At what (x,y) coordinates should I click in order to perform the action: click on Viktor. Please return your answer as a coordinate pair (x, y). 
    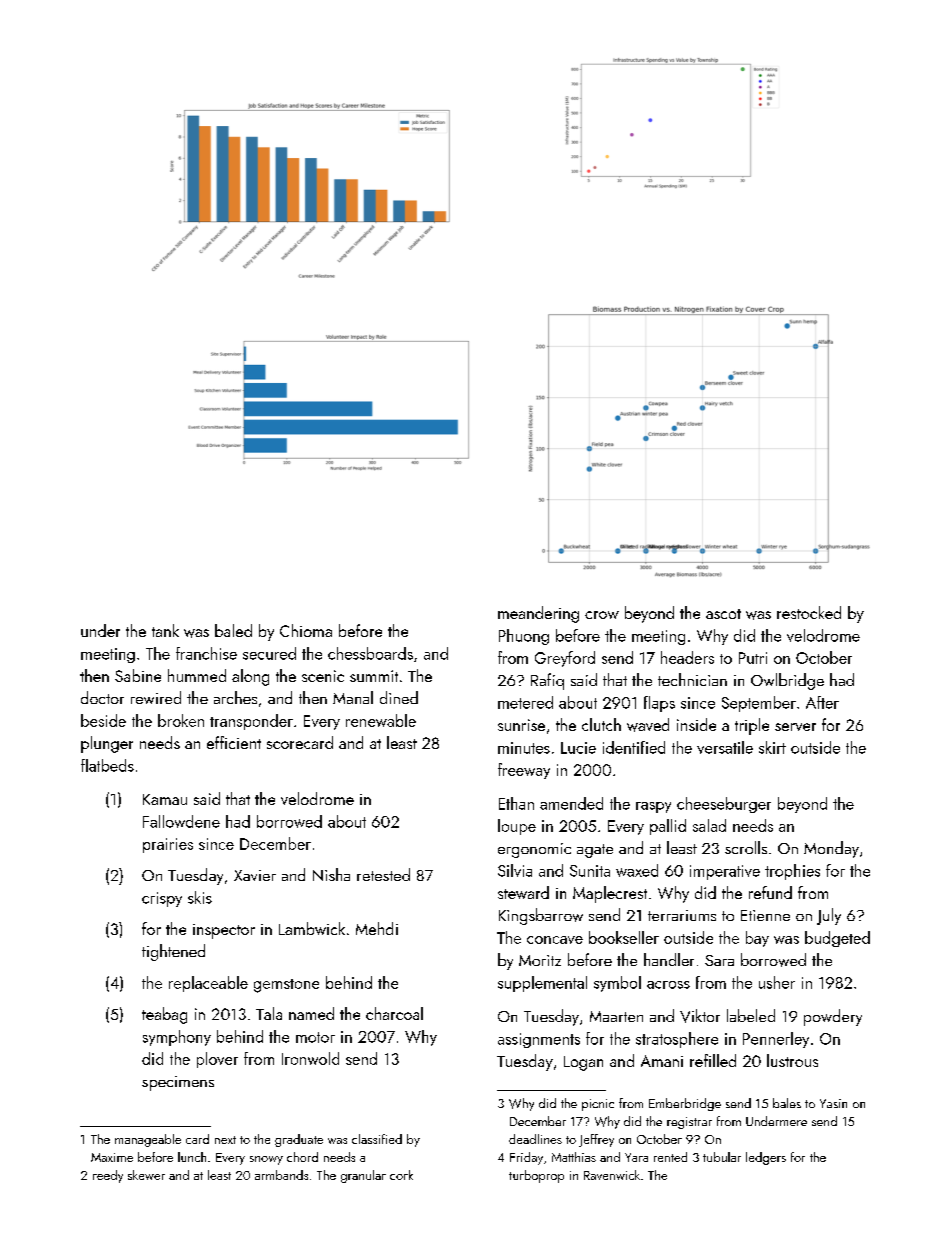
    Looking at the image, I should click on (700, 1016).
